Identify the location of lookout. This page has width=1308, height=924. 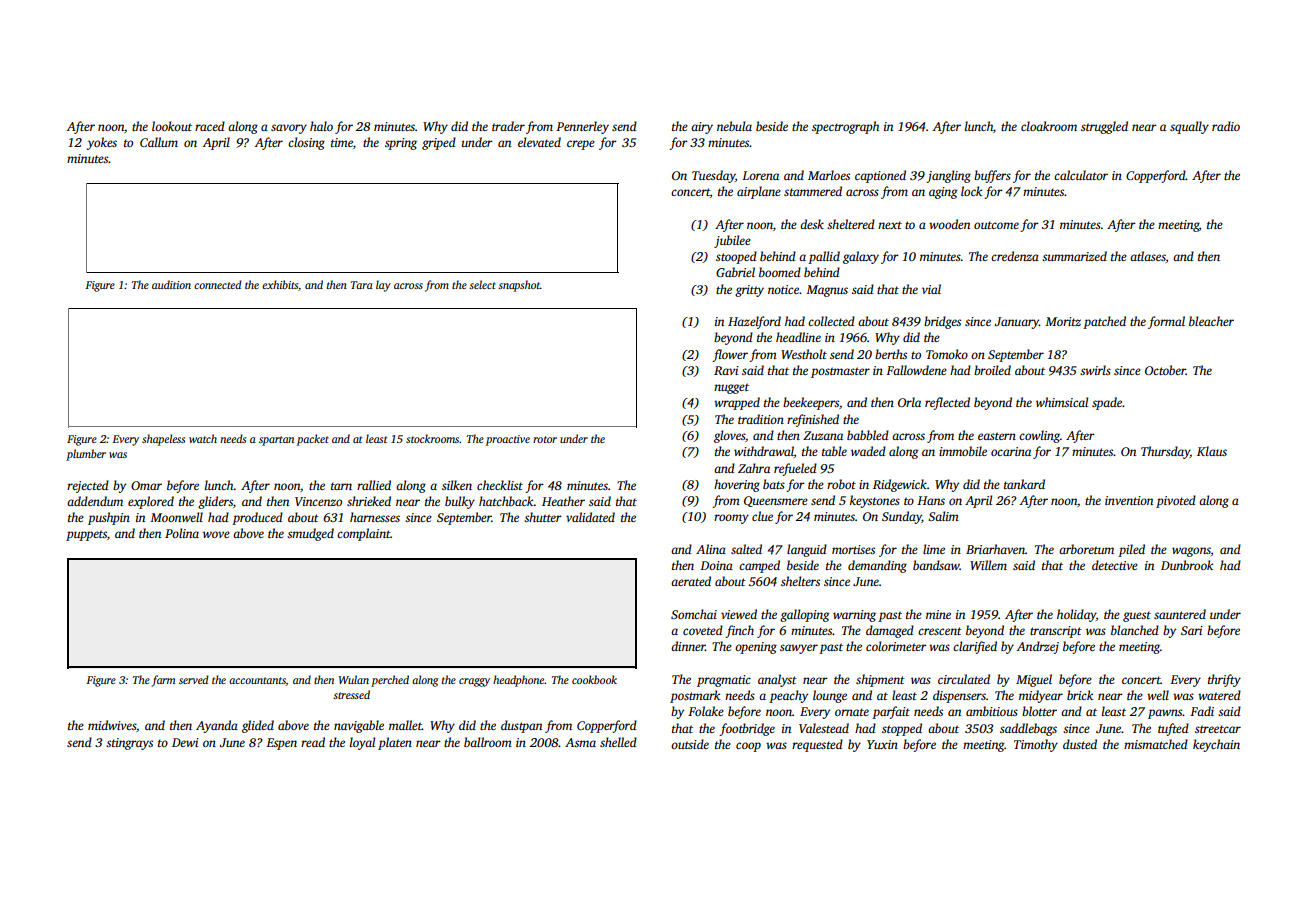
(172, 126).
